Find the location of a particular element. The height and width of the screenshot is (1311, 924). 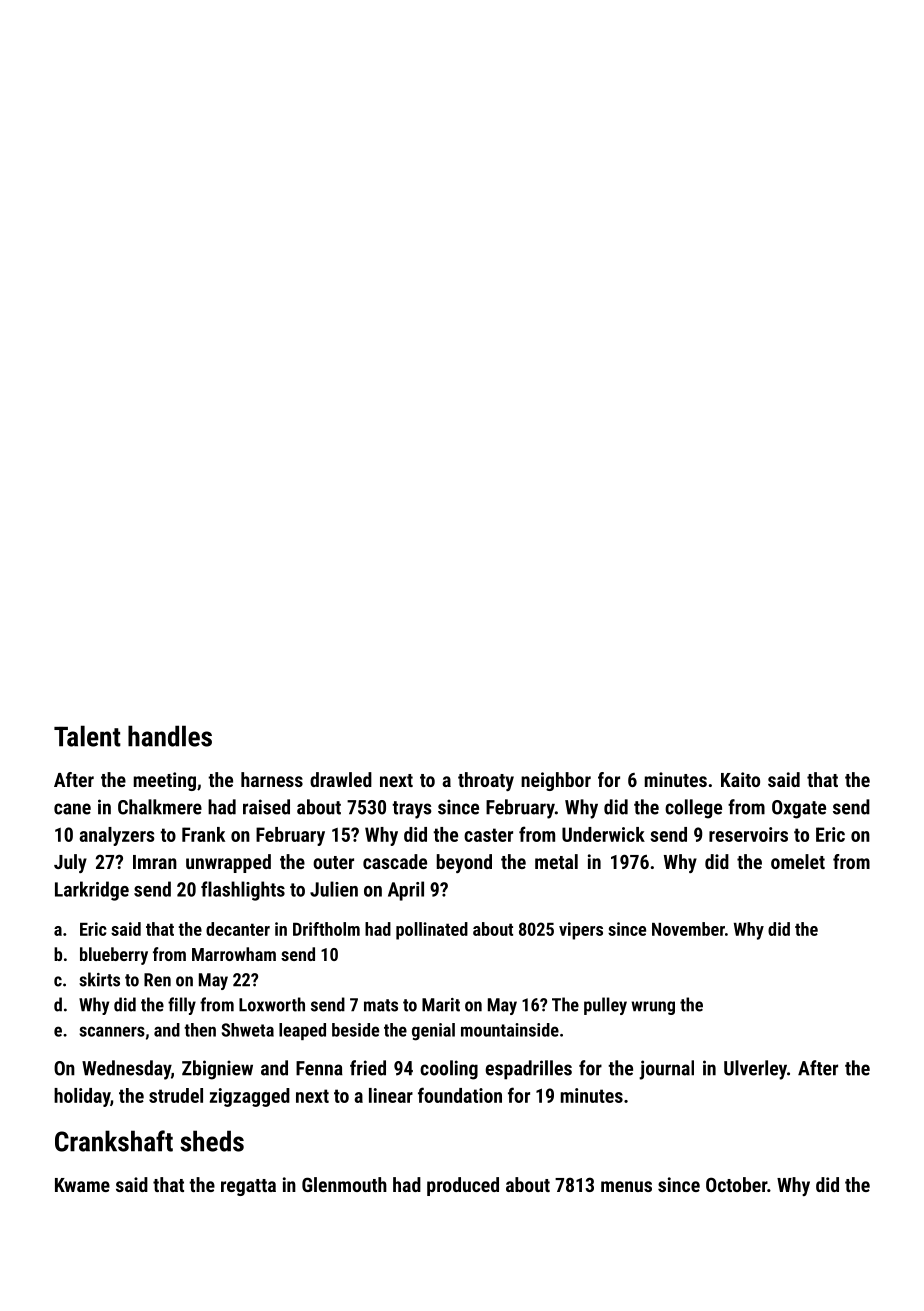

Glenmouth is located at coordinates (344, 1184).
